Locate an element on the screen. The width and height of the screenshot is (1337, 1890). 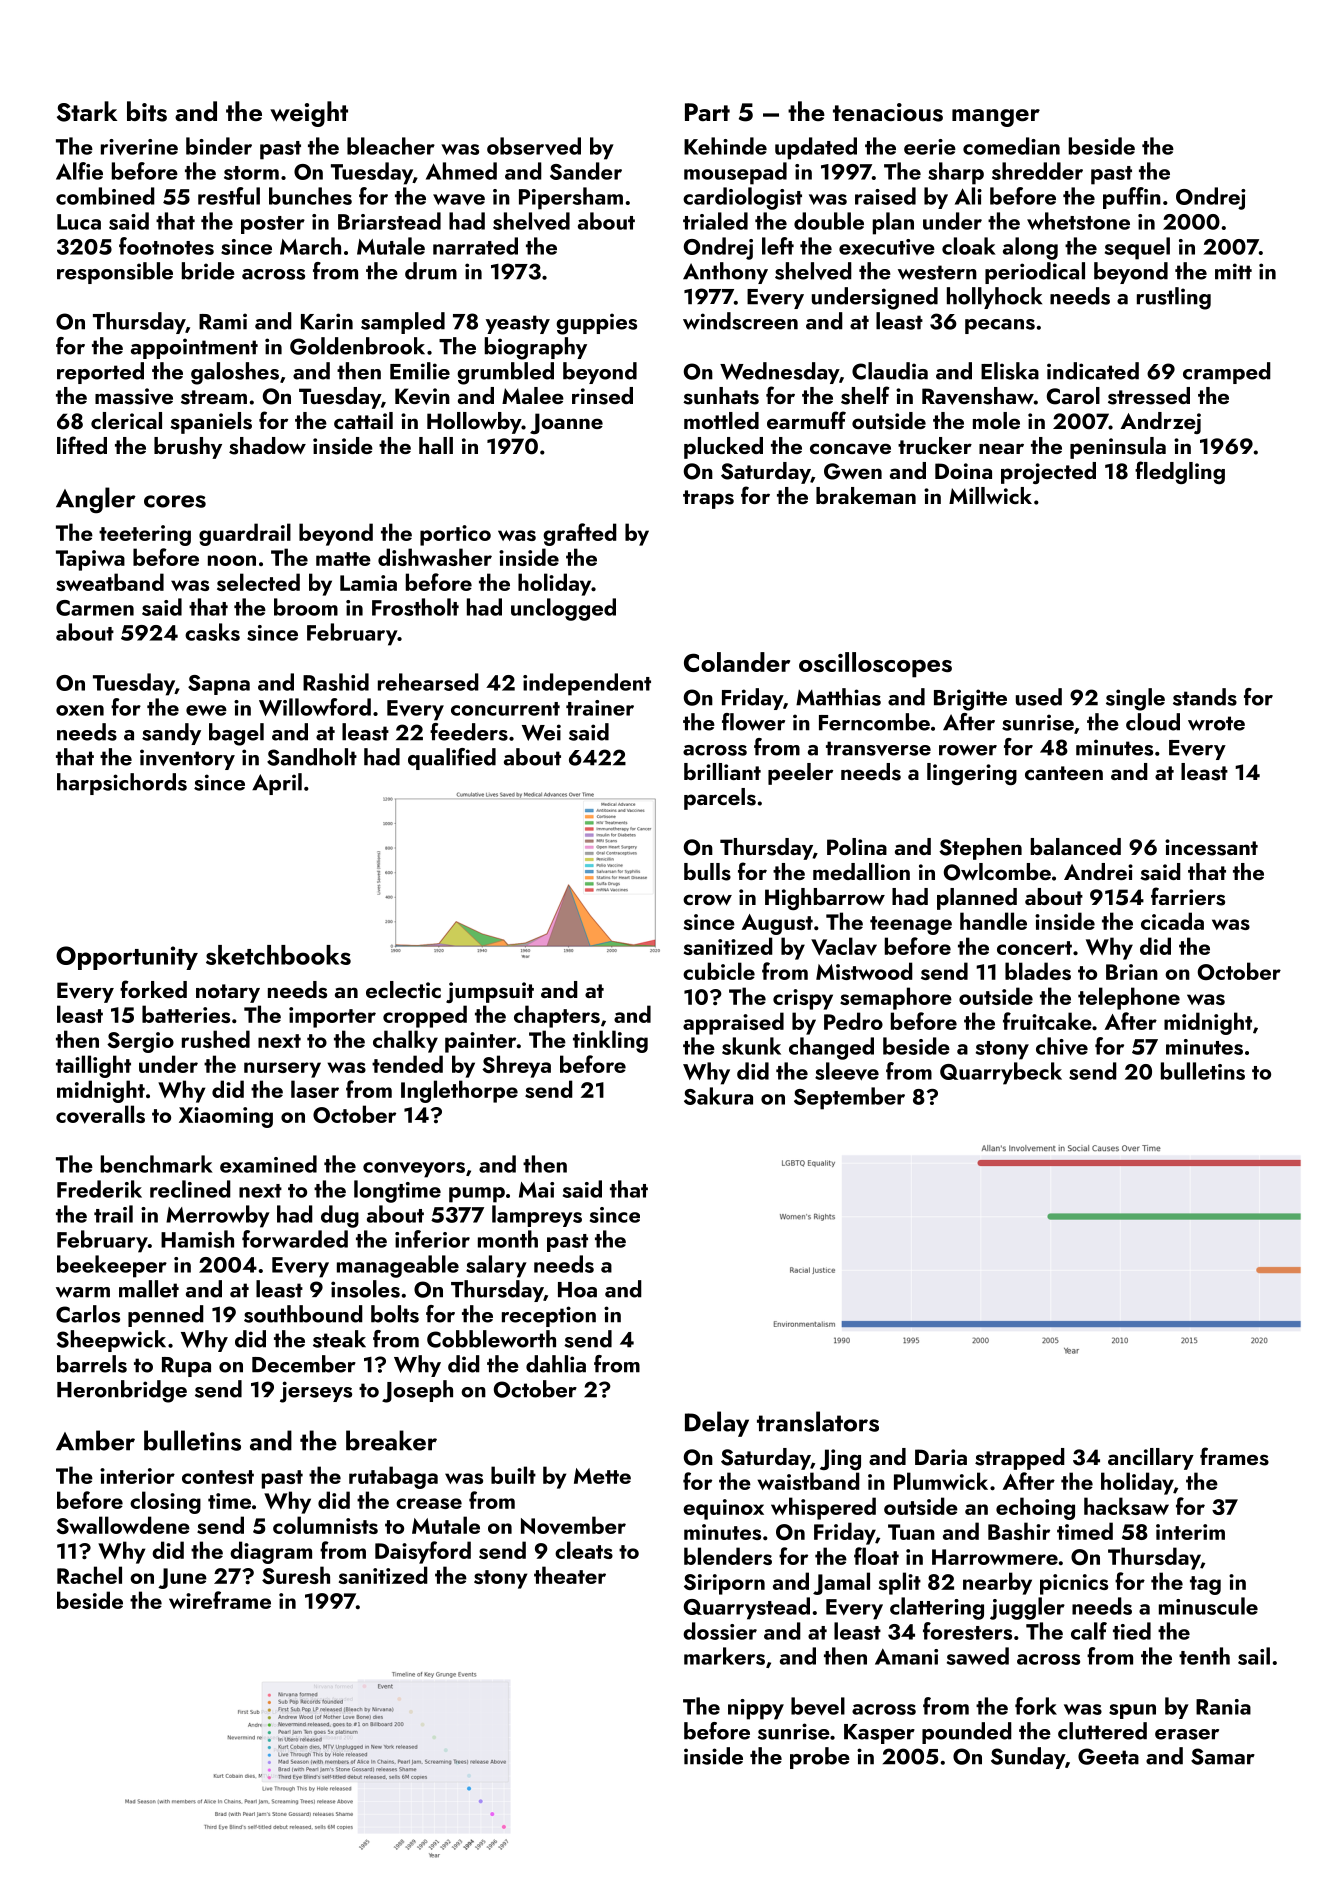
stands is located at coordinates (1205, 697).
